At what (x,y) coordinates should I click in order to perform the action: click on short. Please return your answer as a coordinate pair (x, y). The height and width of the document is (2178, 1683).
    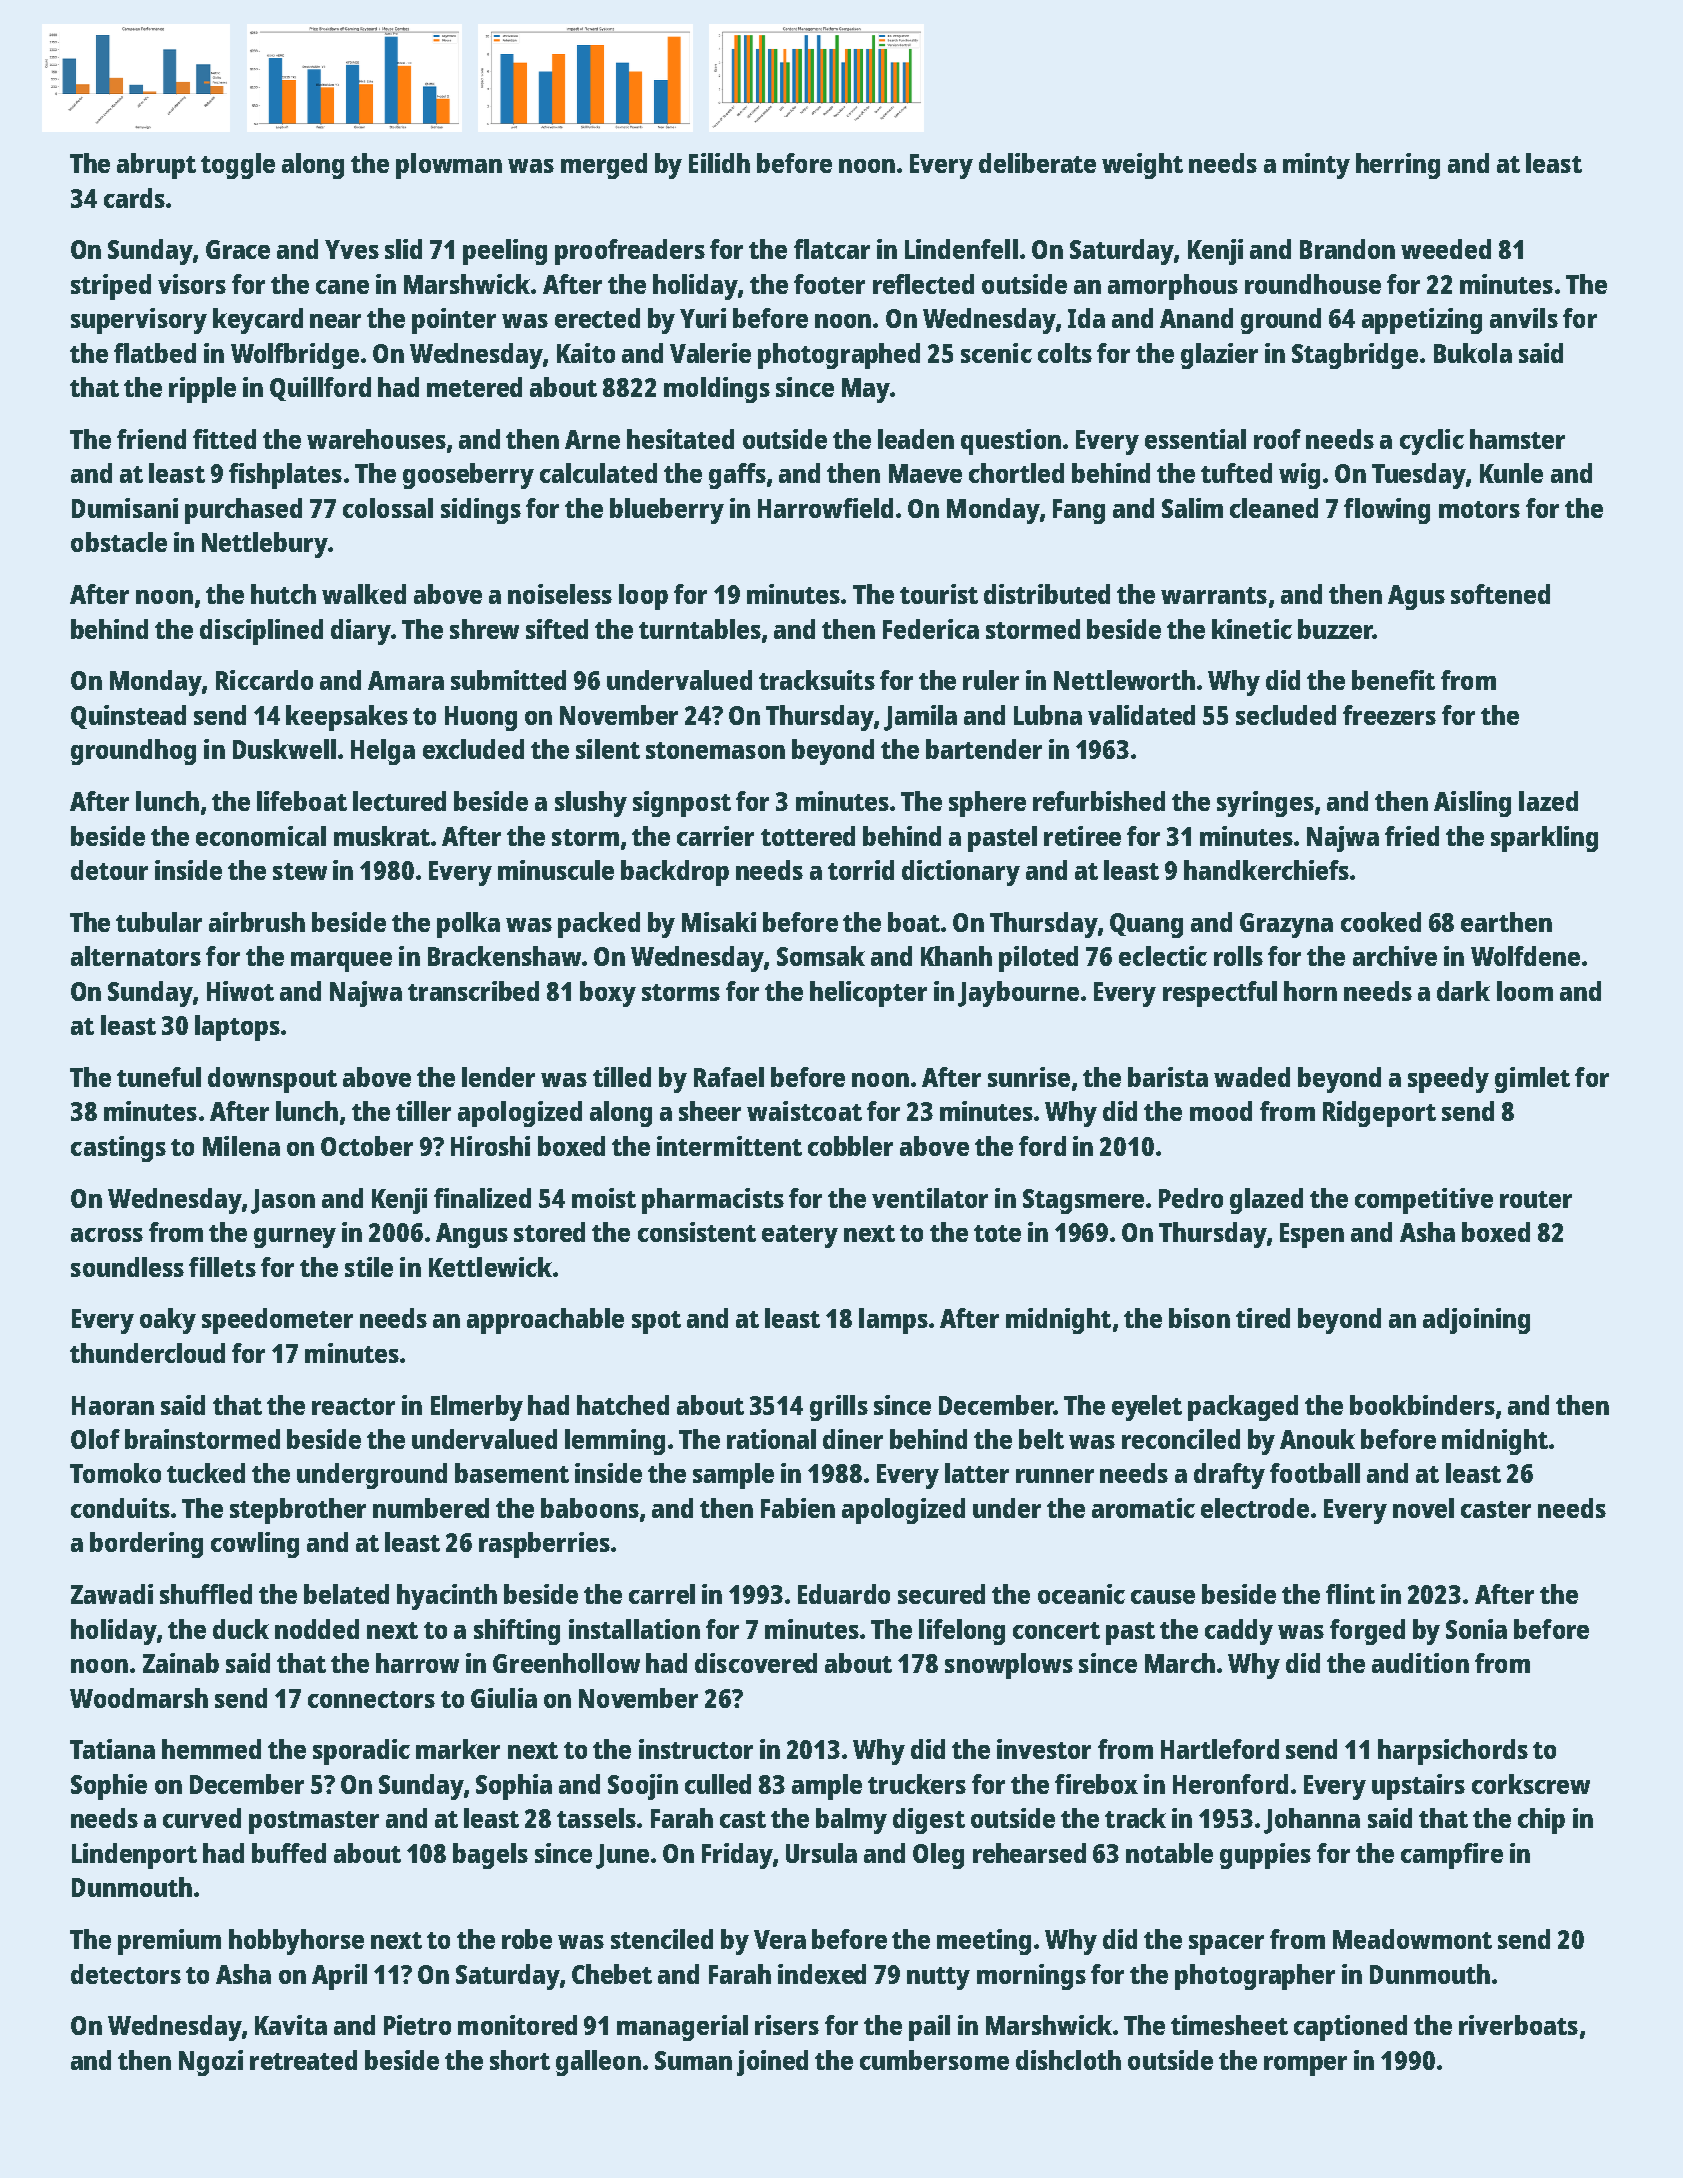
    Looking at the image, I should click on (520, 2060).
